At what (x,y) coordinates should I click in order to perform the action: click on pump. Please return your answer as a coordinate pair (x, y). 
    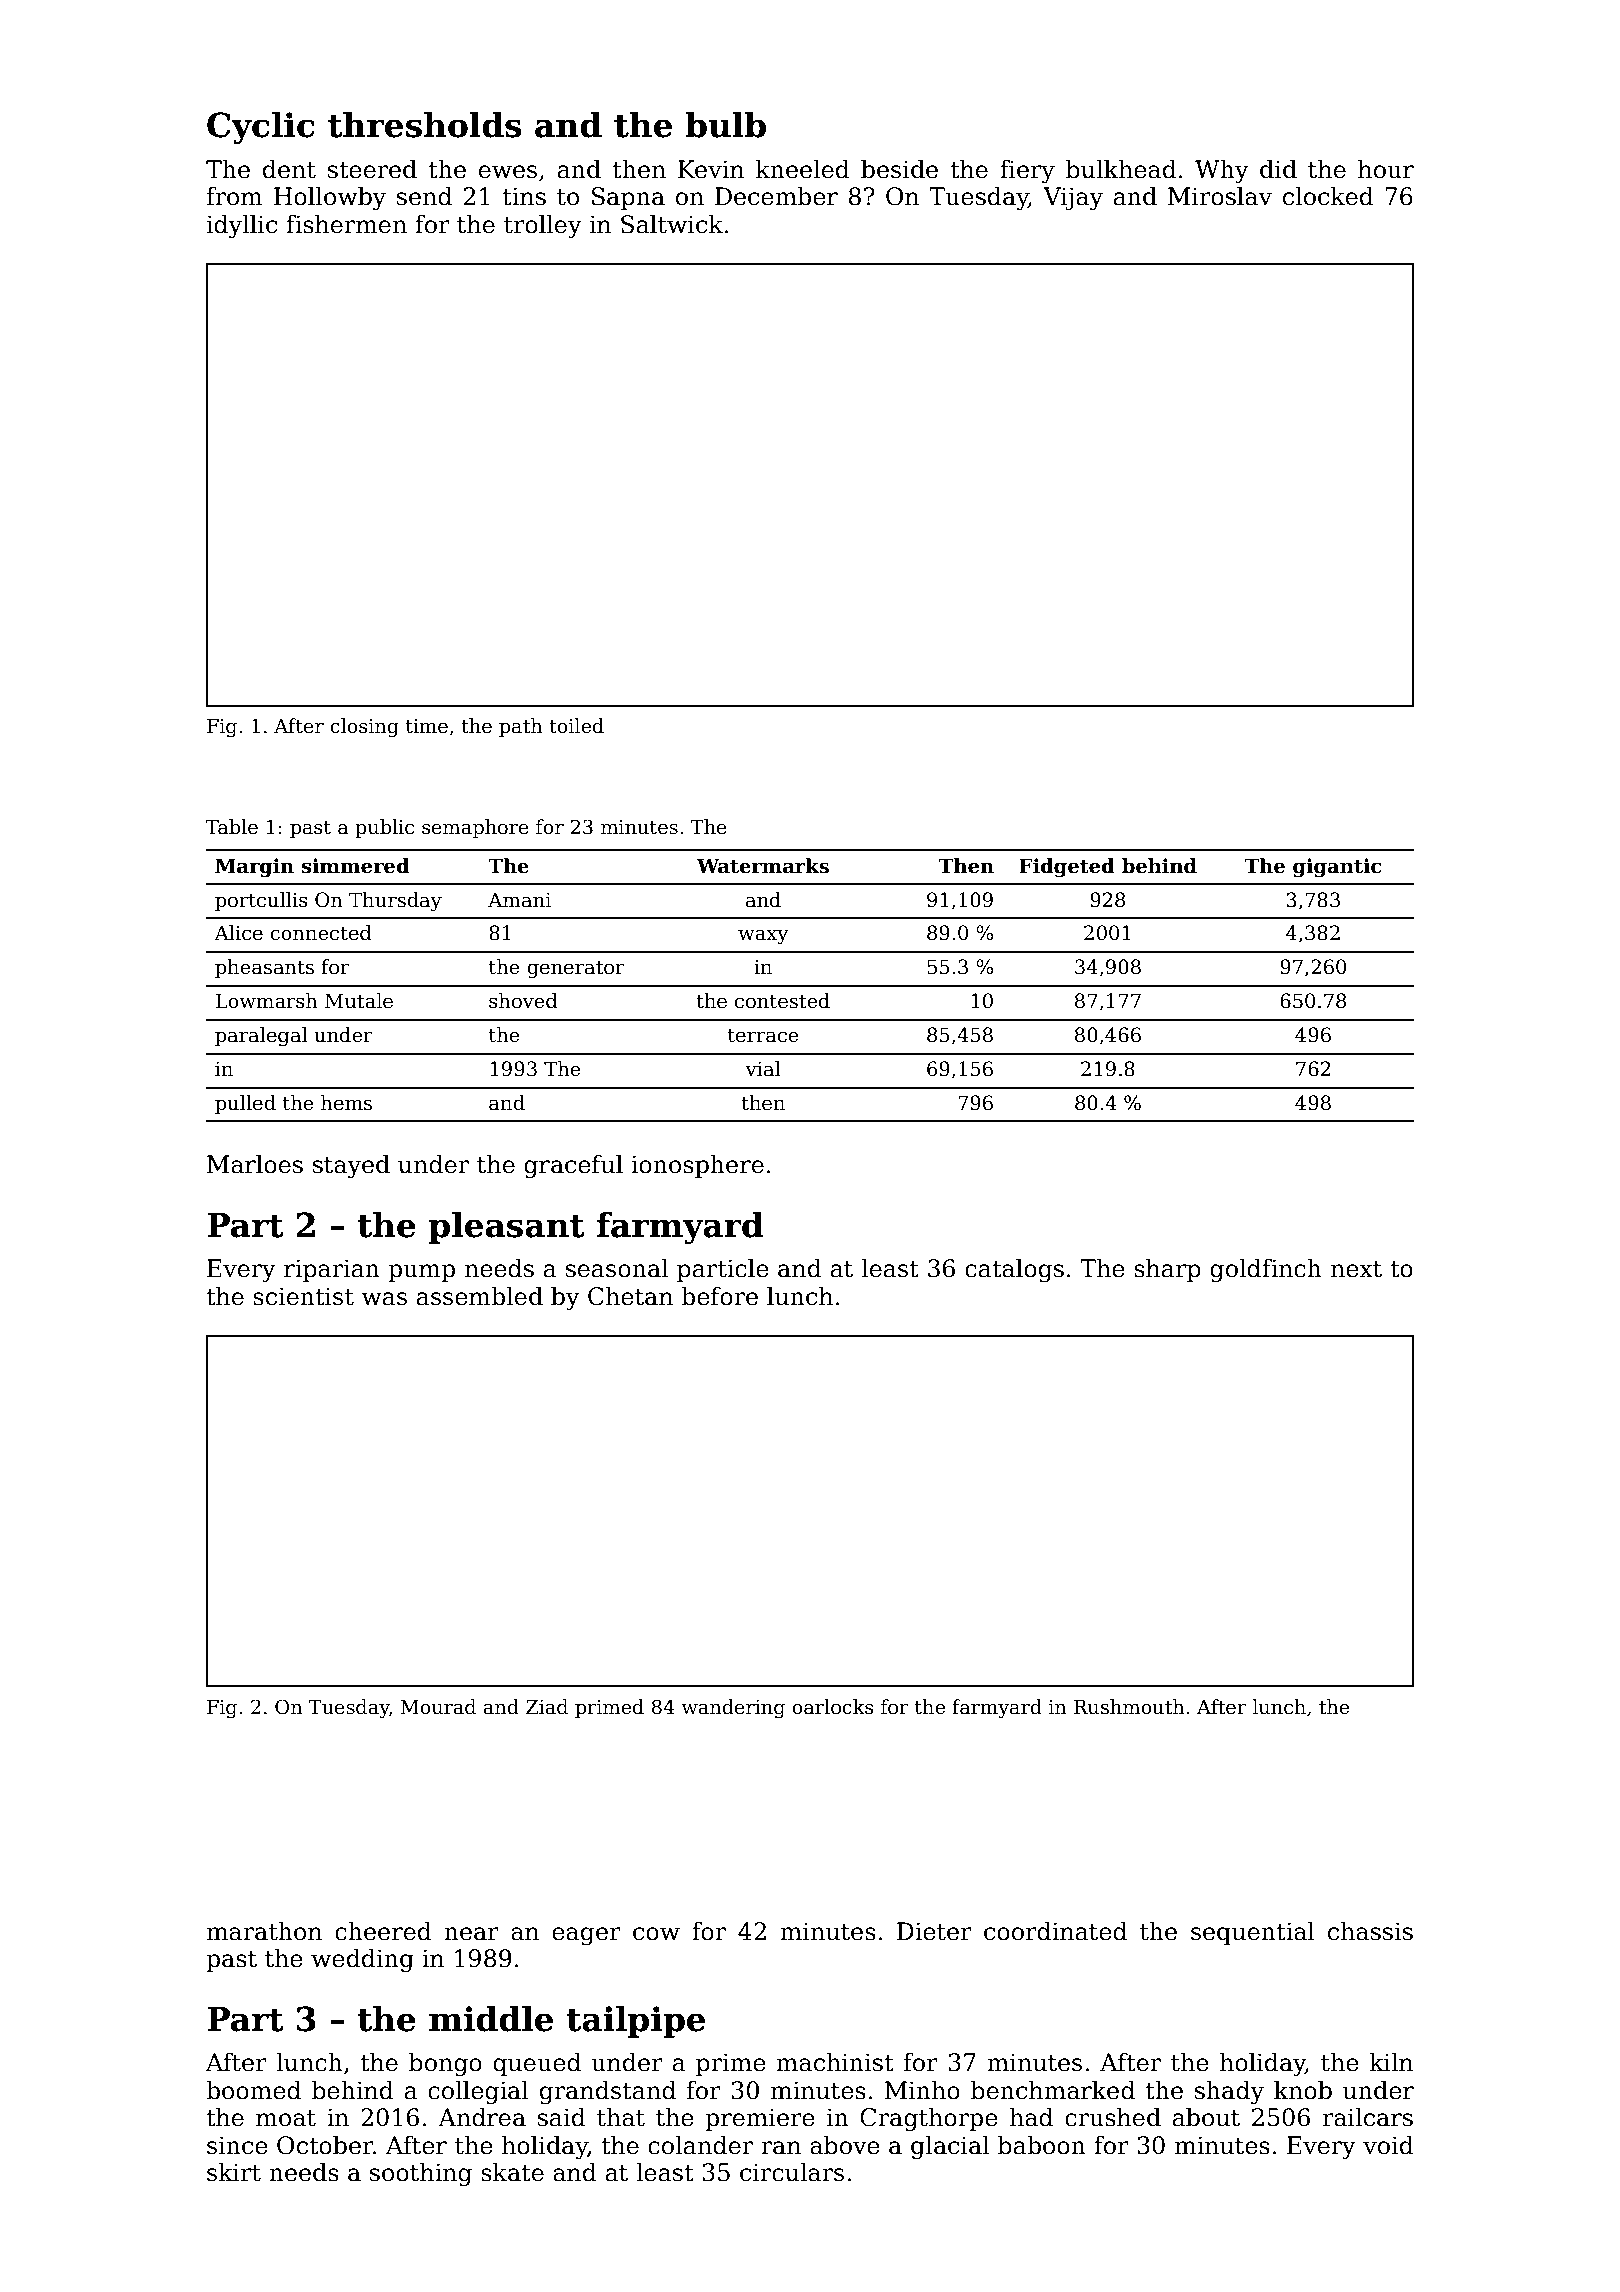
    Looking at the image, I should click on (421, 1273).
